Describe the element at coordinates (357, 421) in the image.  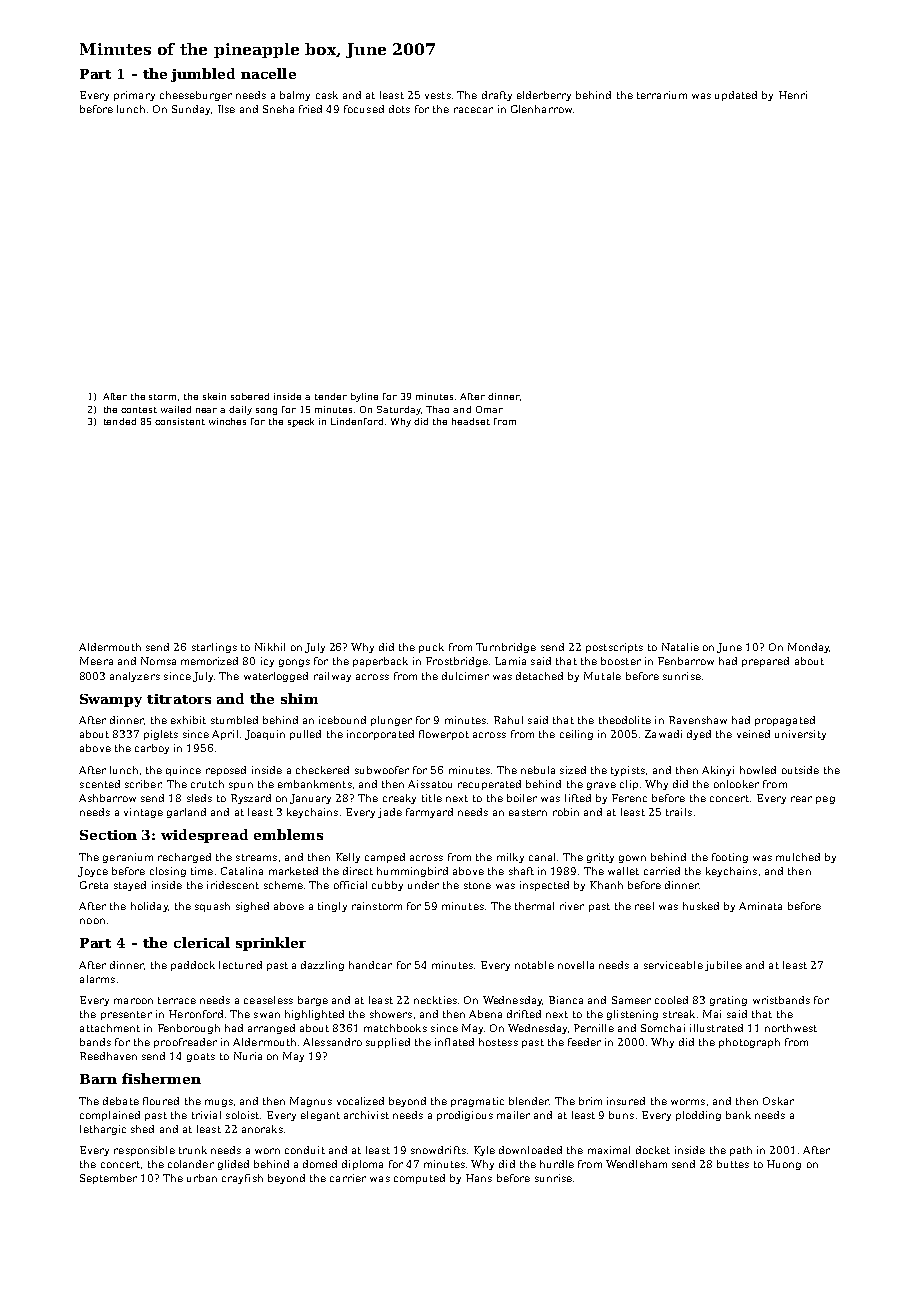
I see `Lindenford` at that location.
